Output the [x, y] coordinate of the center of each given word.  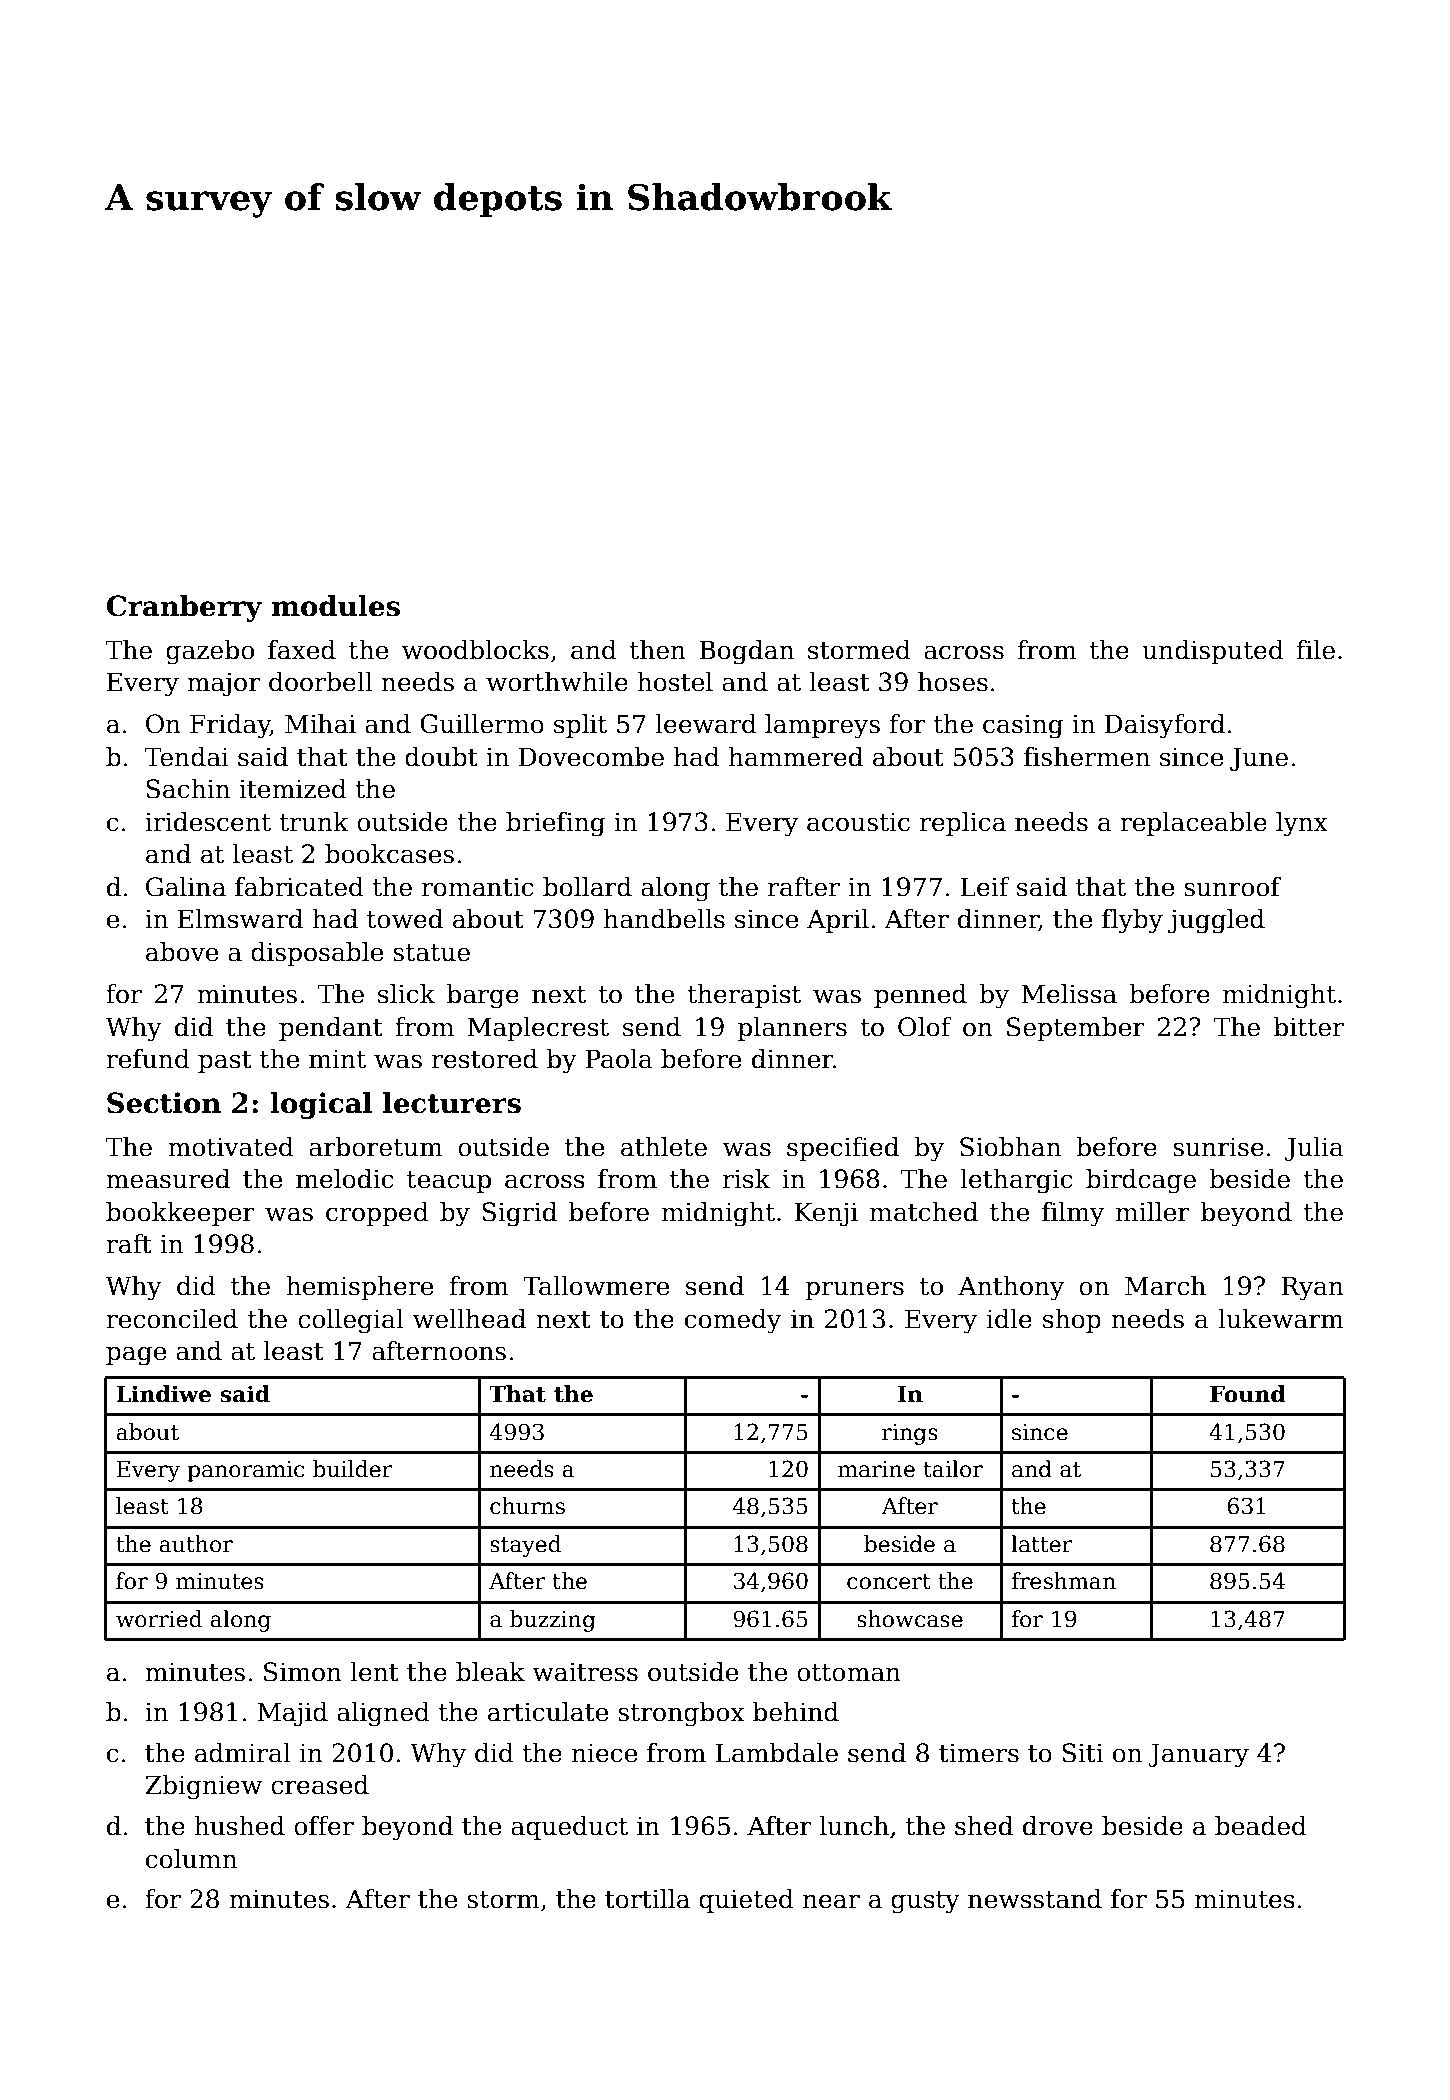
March [1165, 1286]
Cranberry [184, 608]
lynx [1302, 824]
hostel [675, 682]
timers [979, 1753]
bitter [1309, 1027]
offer [324, 1826]
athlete [664, 1147]
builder [353, 1469]
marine [876, 1469]
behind [796, 1712]
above [182, 952]
